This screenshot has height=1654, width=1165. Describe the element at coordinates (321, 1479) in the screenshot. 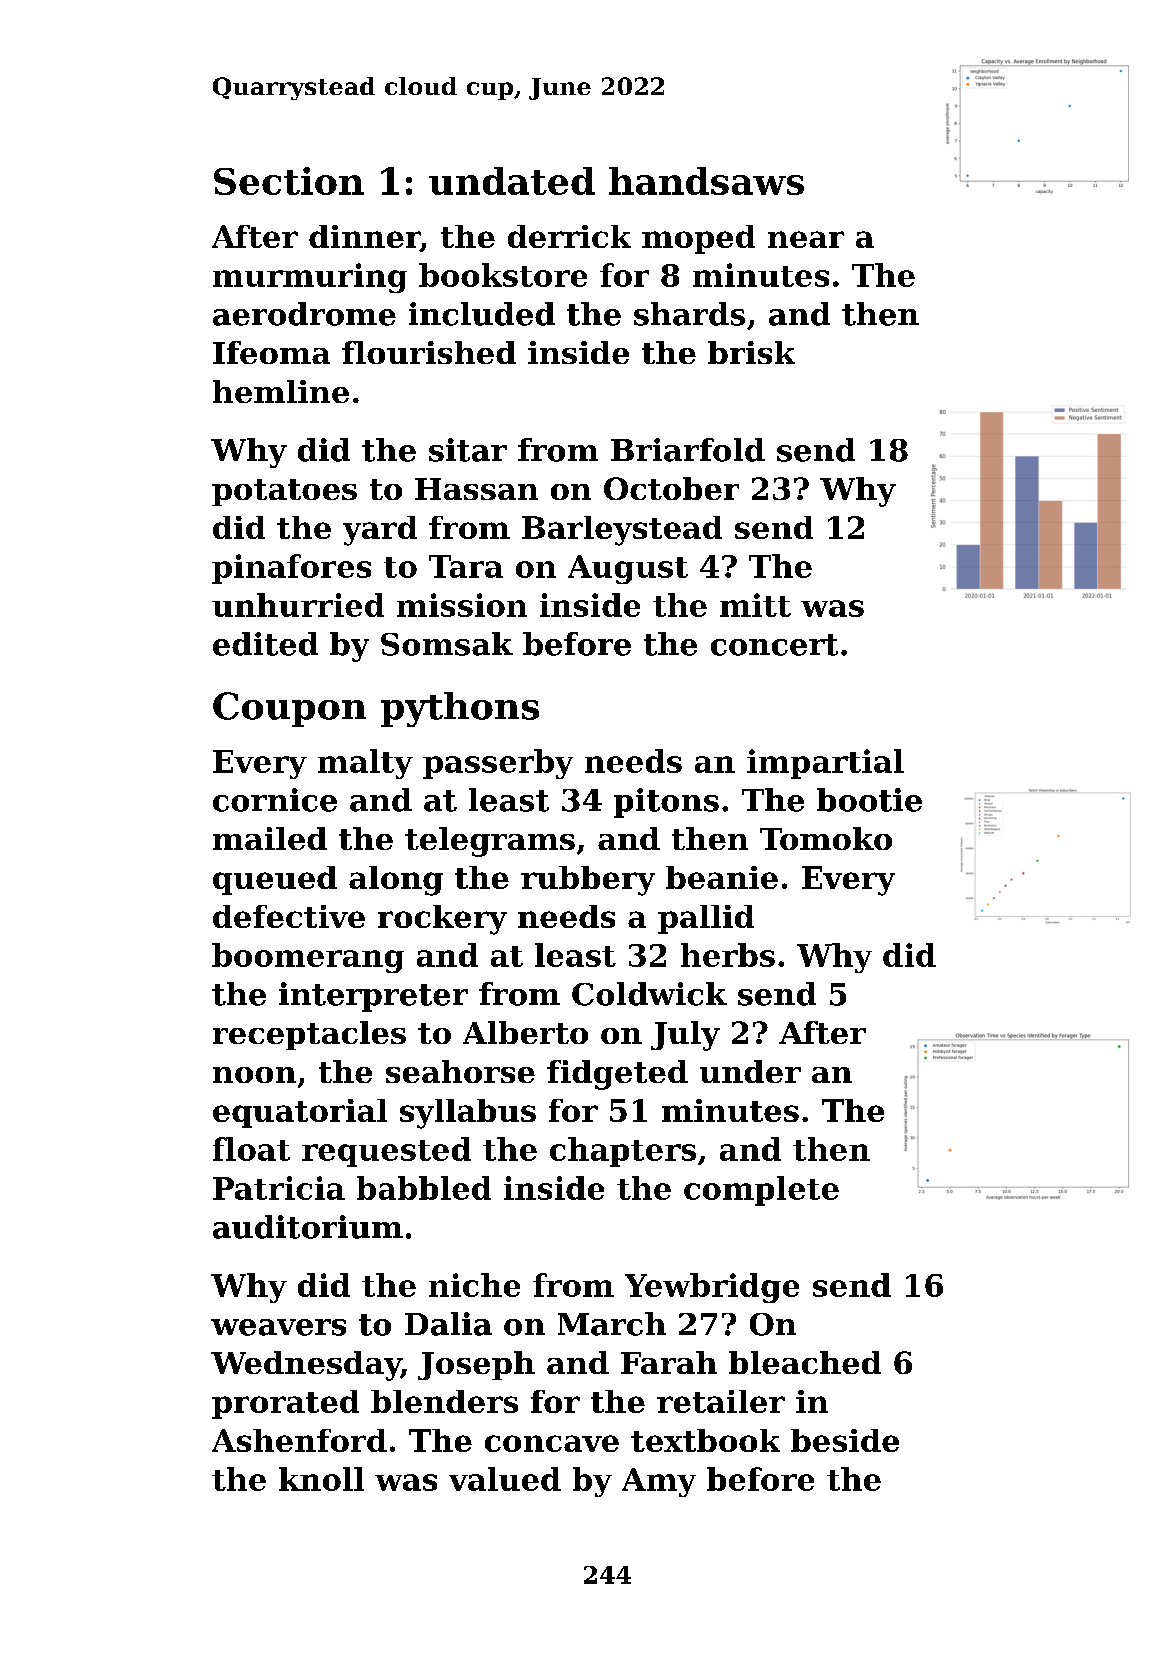

I see `knoll` at that location.
